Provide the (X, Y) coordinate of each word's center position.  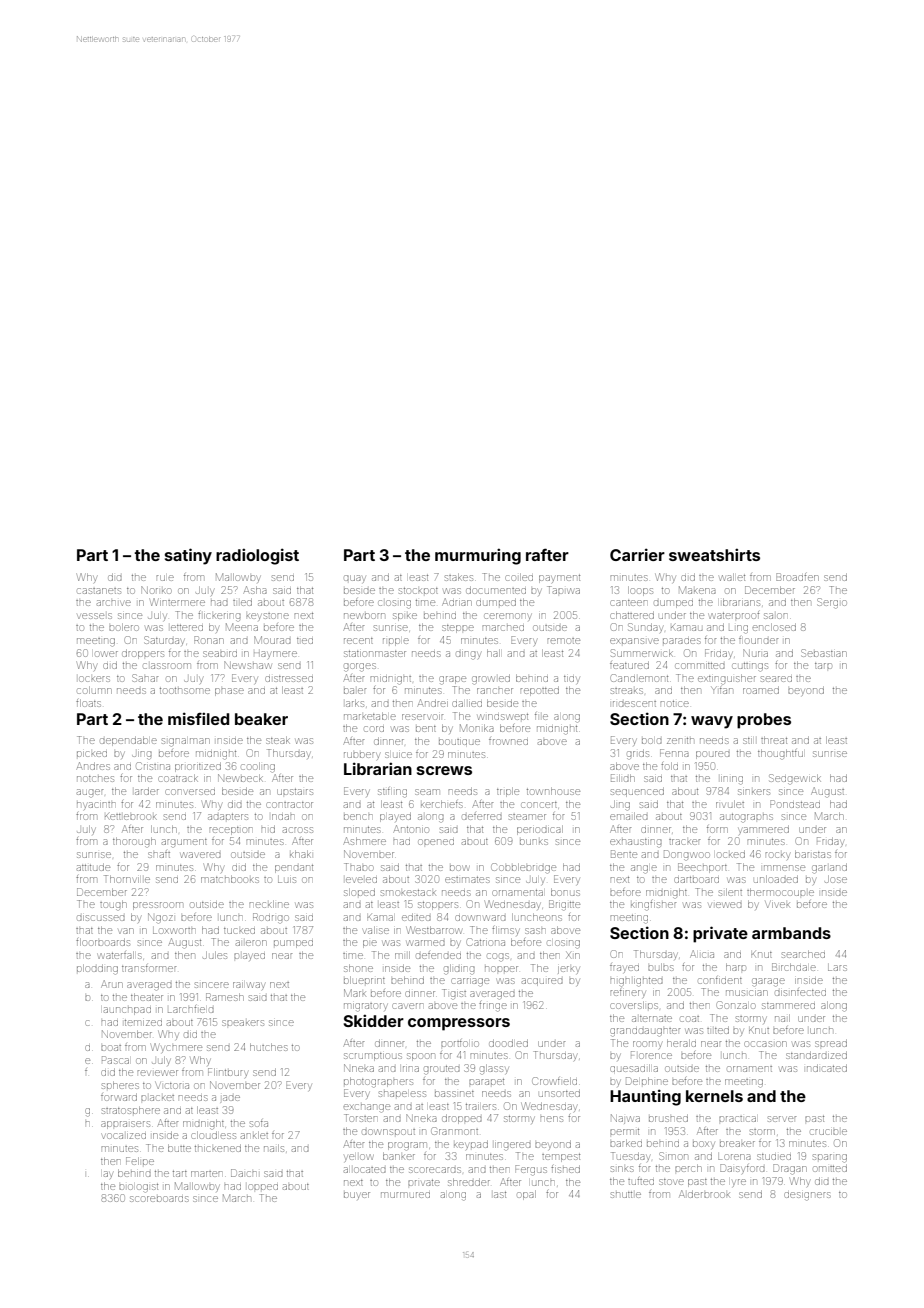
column (95, 690)
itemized (143, 1023)
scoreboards (159, 1199)
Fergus (531, 1170)
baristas (813, 854)
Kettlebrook (131, 816)
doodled (508, 1043)
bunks (534, 842)
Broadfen (797, 577)
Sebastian (824, 653)
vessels (95, 616)
